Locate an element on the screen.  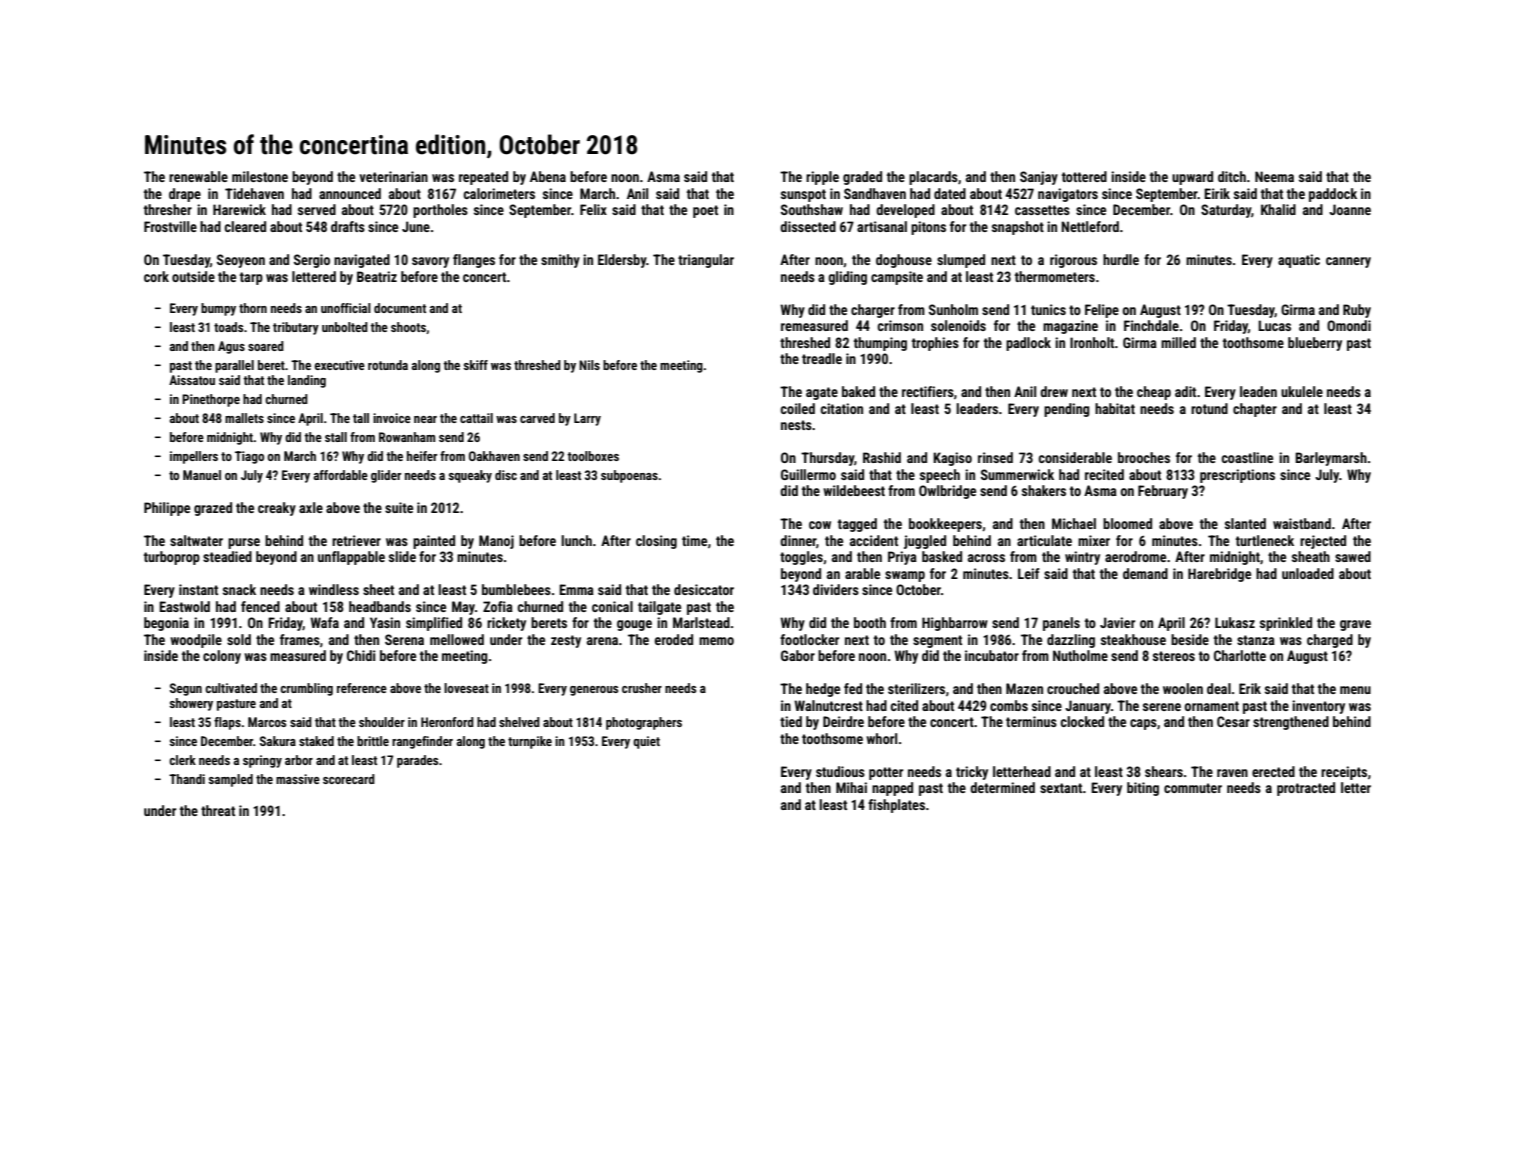
Omondi is located at coordinates (1349, 325).
